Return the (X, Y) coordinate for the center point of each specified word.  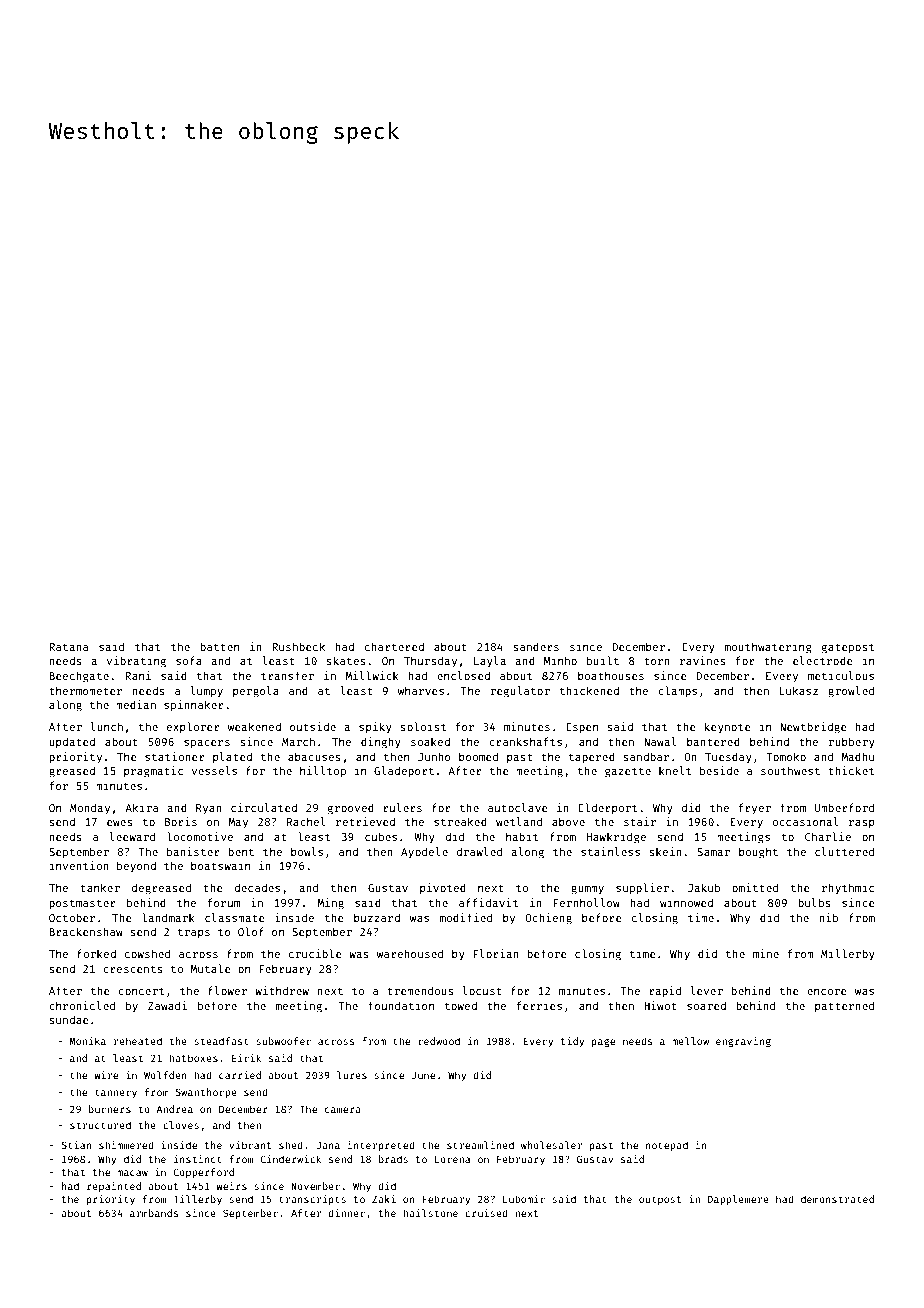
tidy (572, 1042)
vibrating (136, 662)
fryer (755, 809)
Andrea (174, 1109)
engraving (743, 1042)
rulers (402, 807)
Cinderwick (290, 1159)
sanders (536, 646)
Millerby (848, 954)
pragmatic (153, 772)
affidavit (488, 902)
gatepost (848, 648)
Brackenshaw (86, 931)
